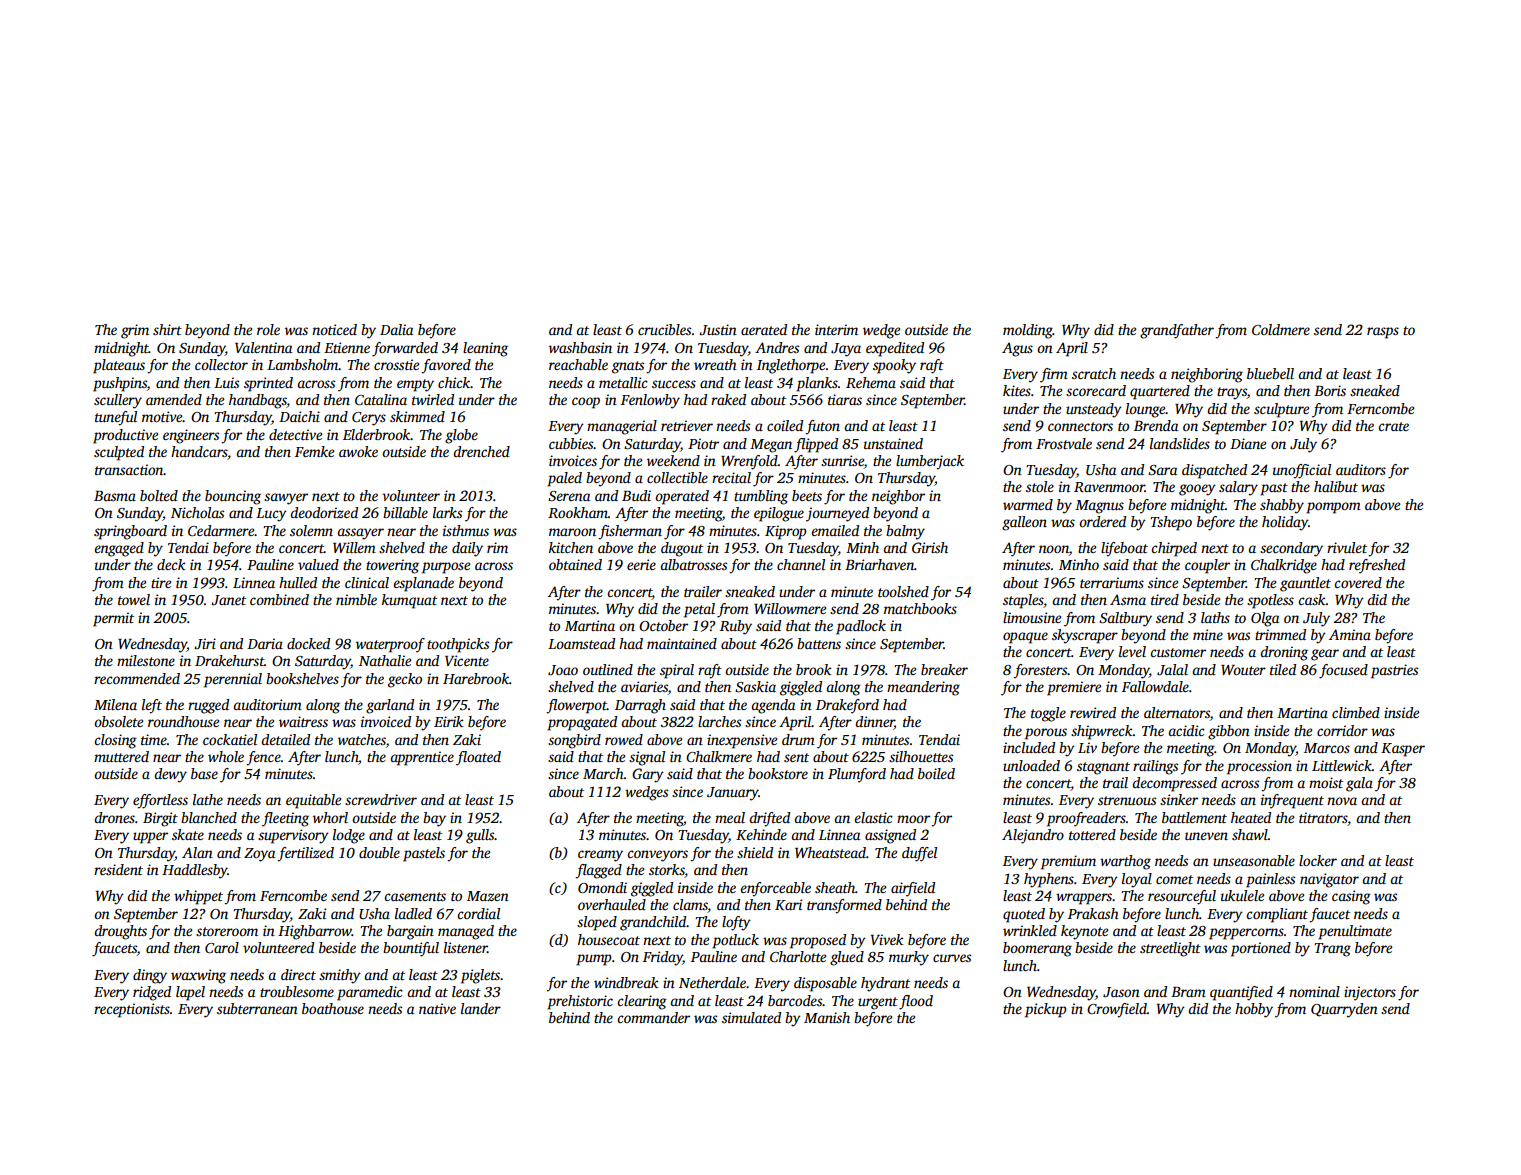 The height and width of the screenshot is (1175, 1521). I want to click on auditors, so click(1361, 469).
